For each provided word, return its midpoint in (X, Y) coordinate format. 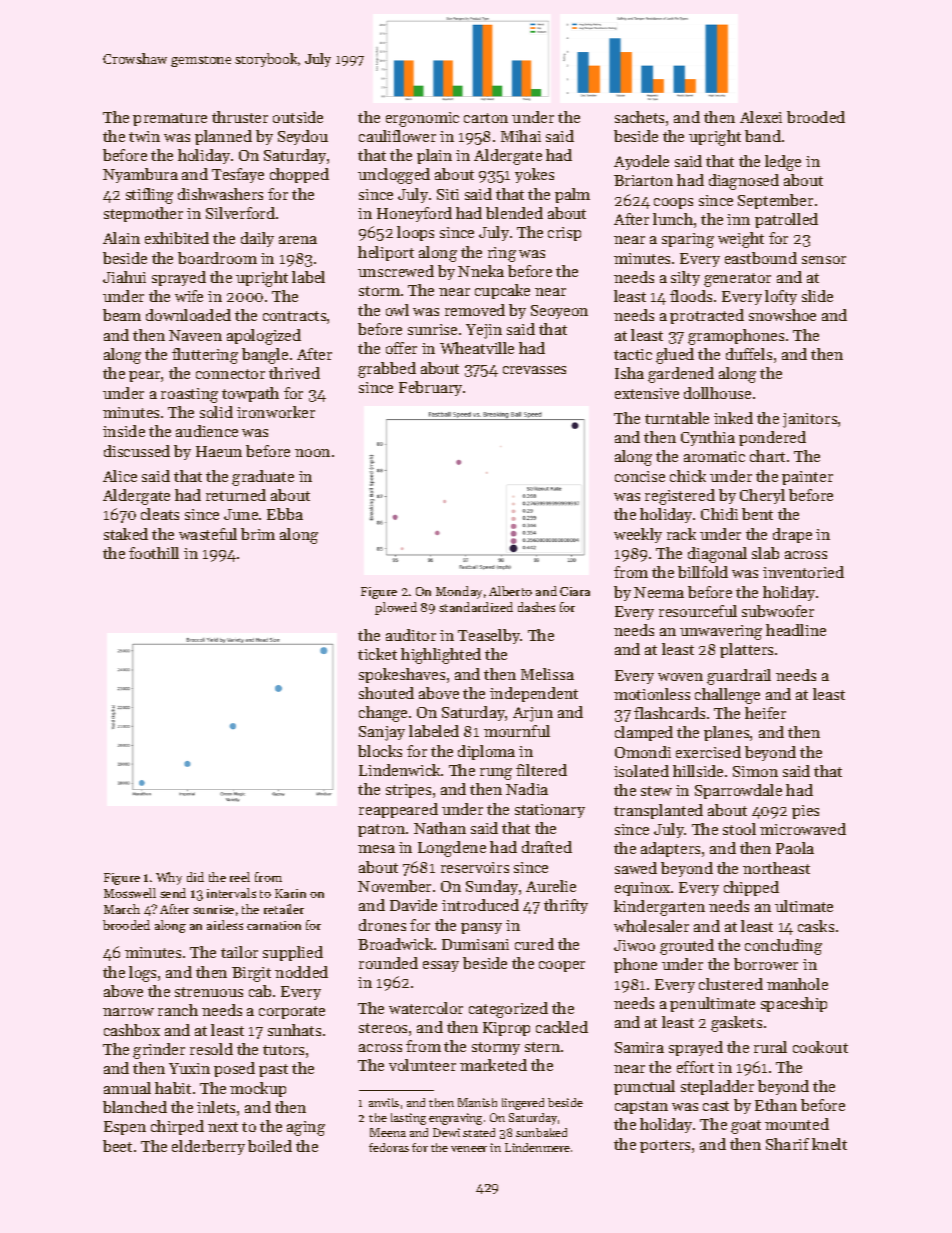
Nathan (440, 828)
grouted (687, 947)
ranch (178, 1010)
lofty (781, 297)
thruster (240, 117)
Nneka (481, 271)
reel (240, 877)
